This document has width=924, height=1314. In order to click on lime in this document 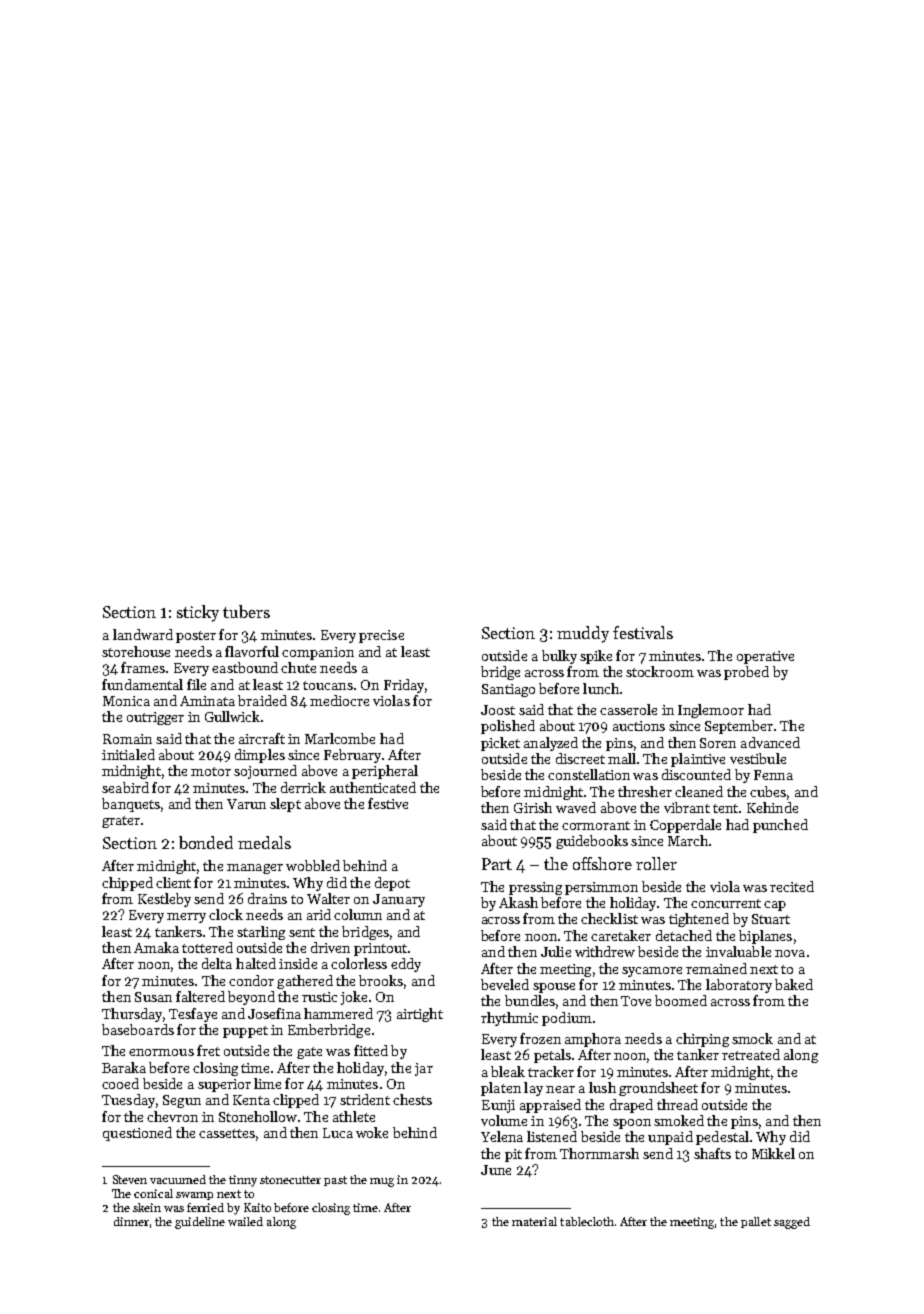, I will do `click(267, 1083)`.
